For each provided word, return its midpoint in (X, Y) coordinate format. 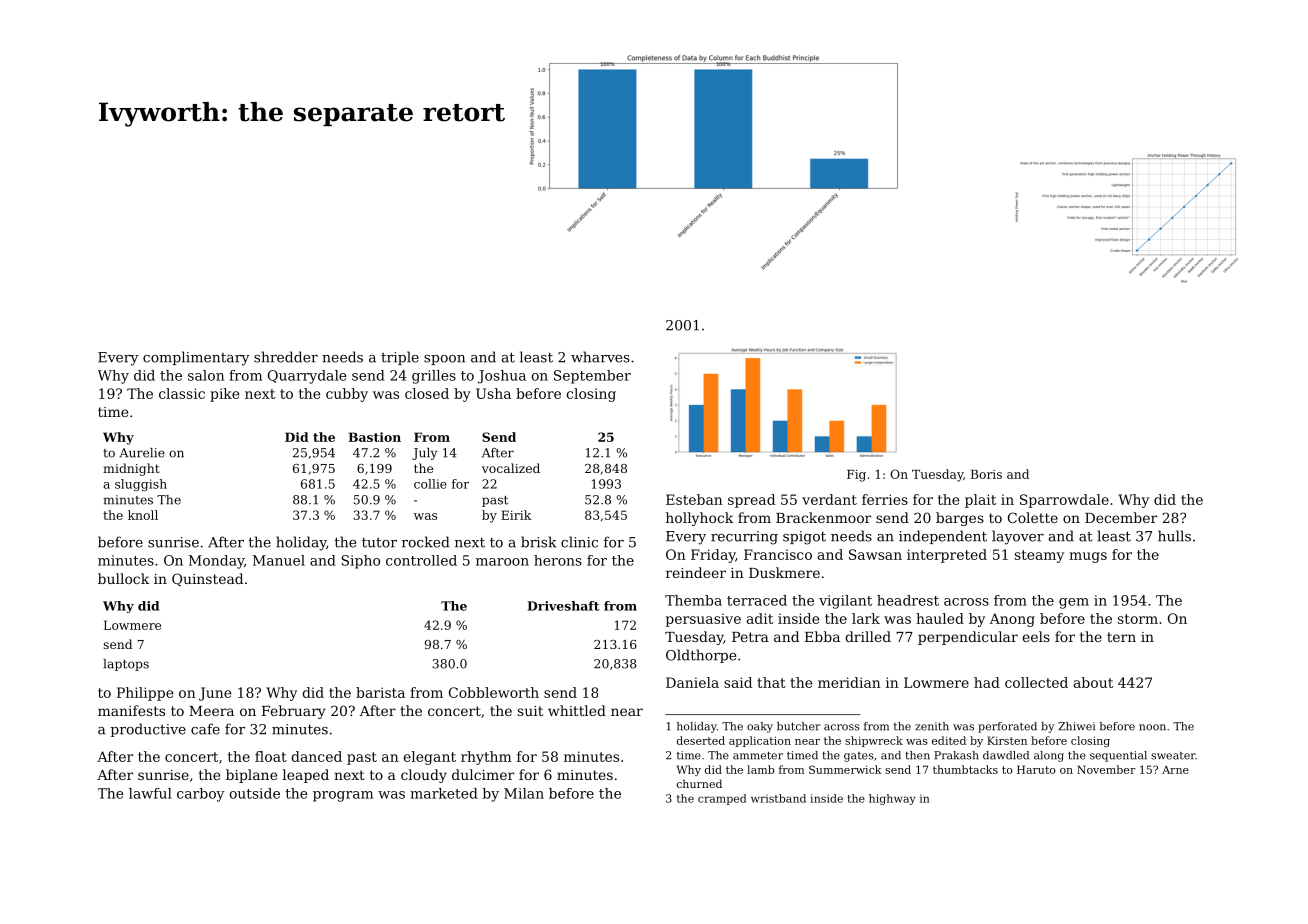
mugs (1088, 557)
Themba (693, 600)
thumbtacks (965, 769)
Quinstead (207, 579)
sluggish (141, 485)
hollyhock (699, 519)
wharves (600, 357)
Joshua (502, 377)
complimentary (196, 358)
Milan (524, 793)
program (343, 796)
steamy (1039, 556)
